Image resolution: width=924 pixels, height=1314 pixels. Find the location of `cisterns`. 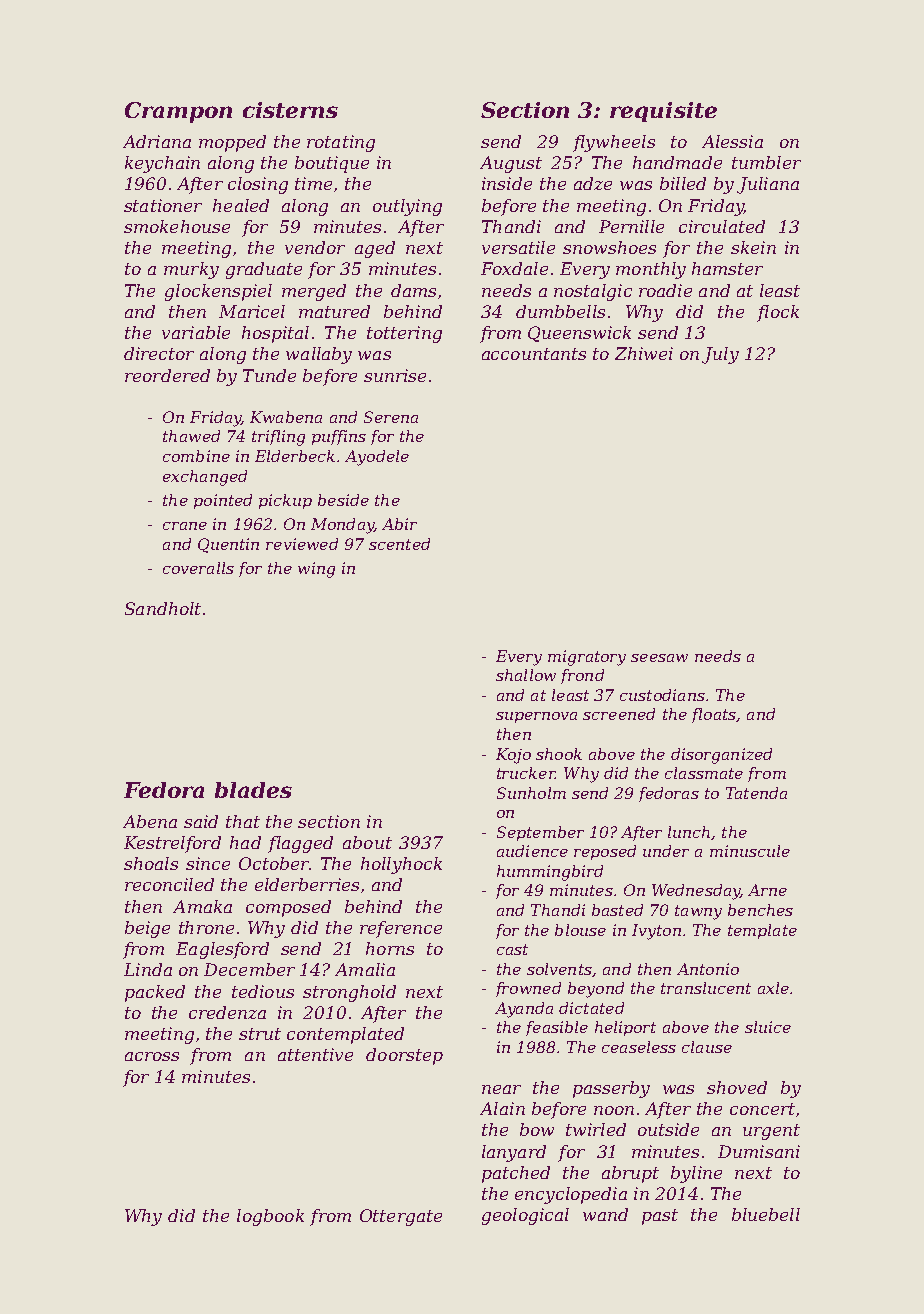

cisterns is located at coordinates (290, 110).
